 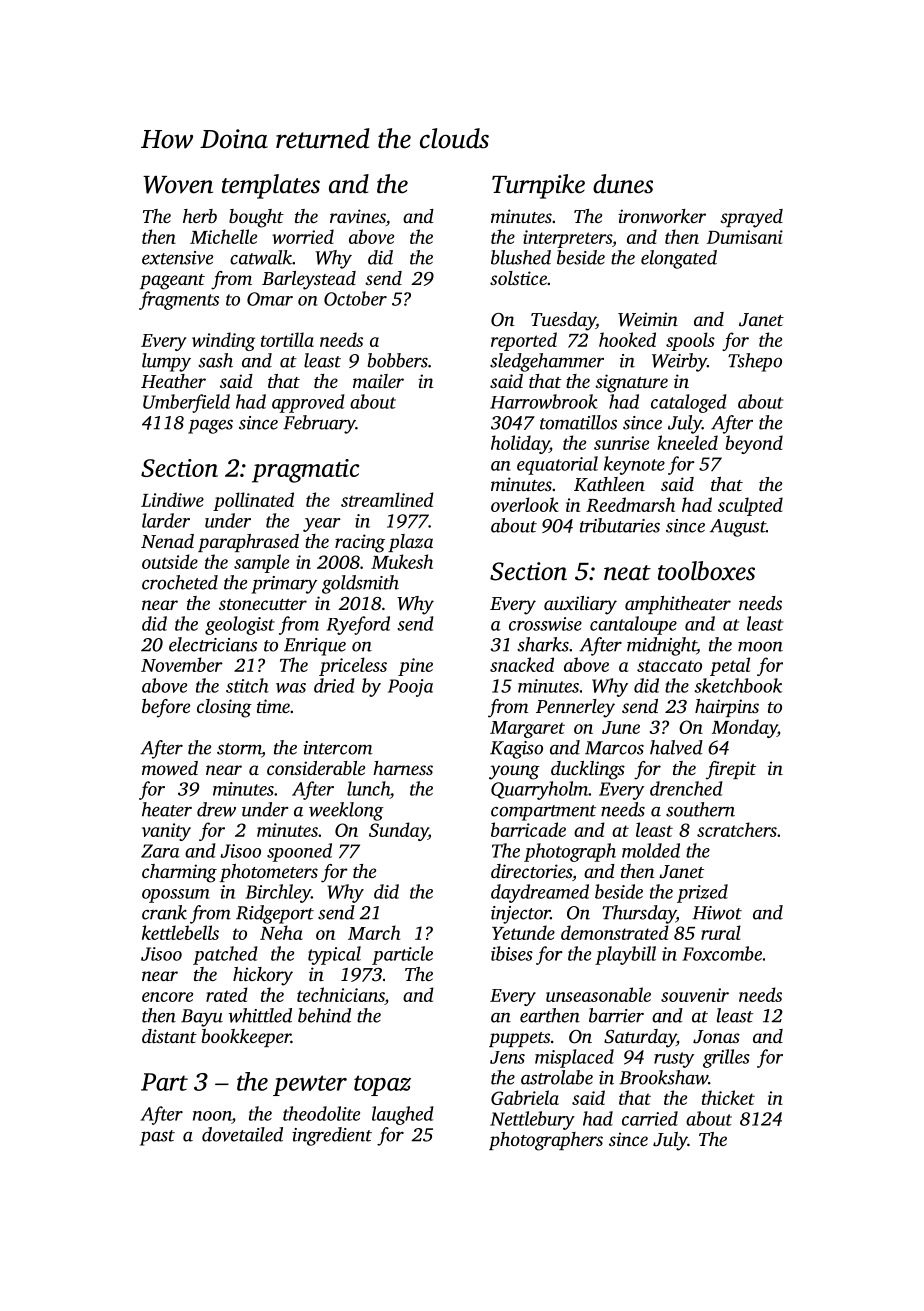 What do you see at coordinates (216, 809) in the screenshot?
I see `drew` at bounding box center [216, 809].
